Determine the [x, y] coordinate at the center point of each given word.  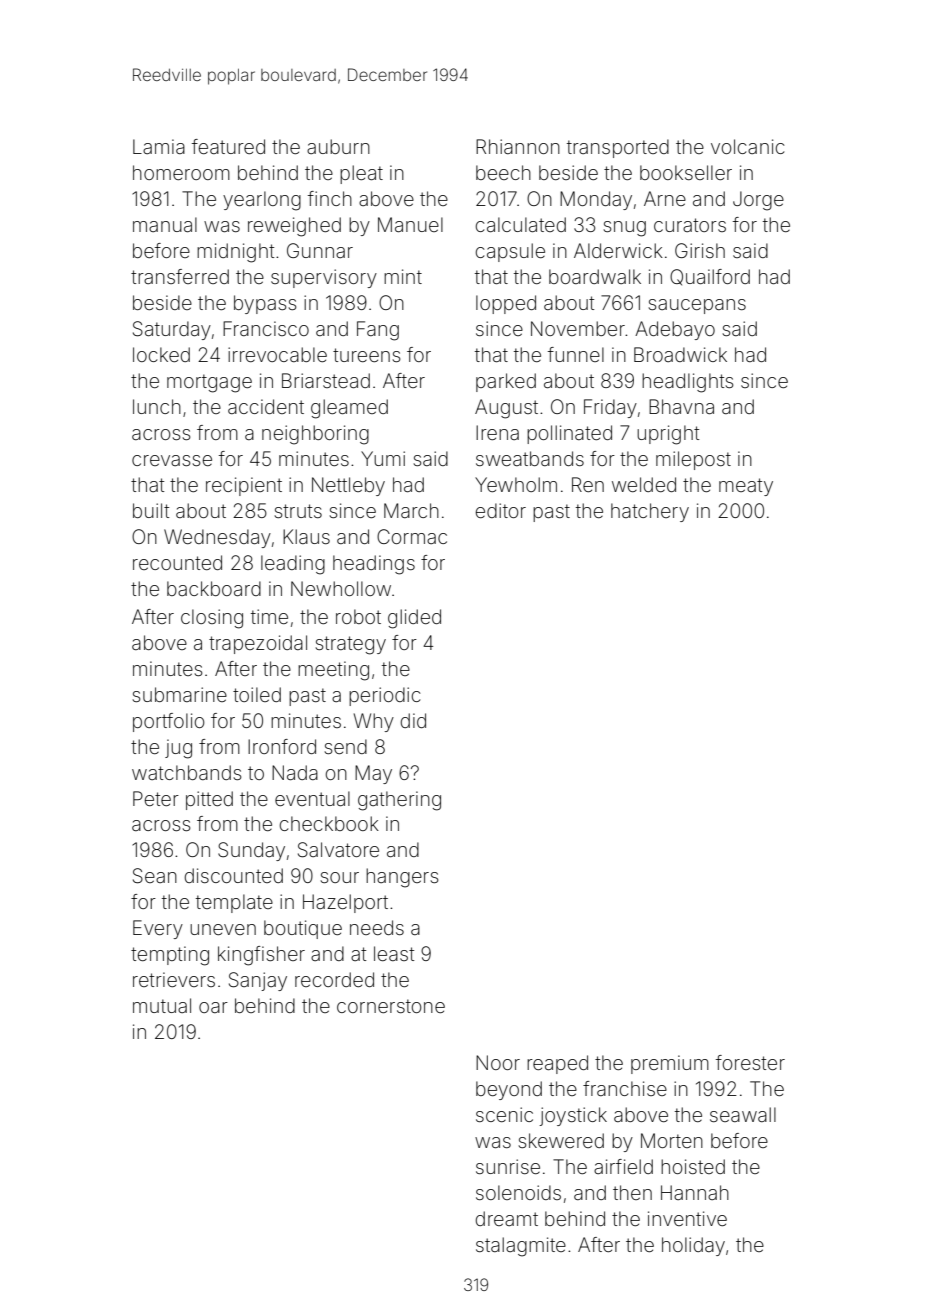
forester [750, 1062]
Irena [497, 432]
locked [161, 354]
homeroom [181, 172]
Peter [156, 798]
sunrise [508, 1166]
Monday [596, 200]
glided [414, 619]
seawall [743, 1114]
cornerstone [391, 1006]
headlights [688, 383]
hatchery [650, 512]
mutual [162, 1005]
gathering [399, 801]
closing [212, 619]
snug [624, 229]
